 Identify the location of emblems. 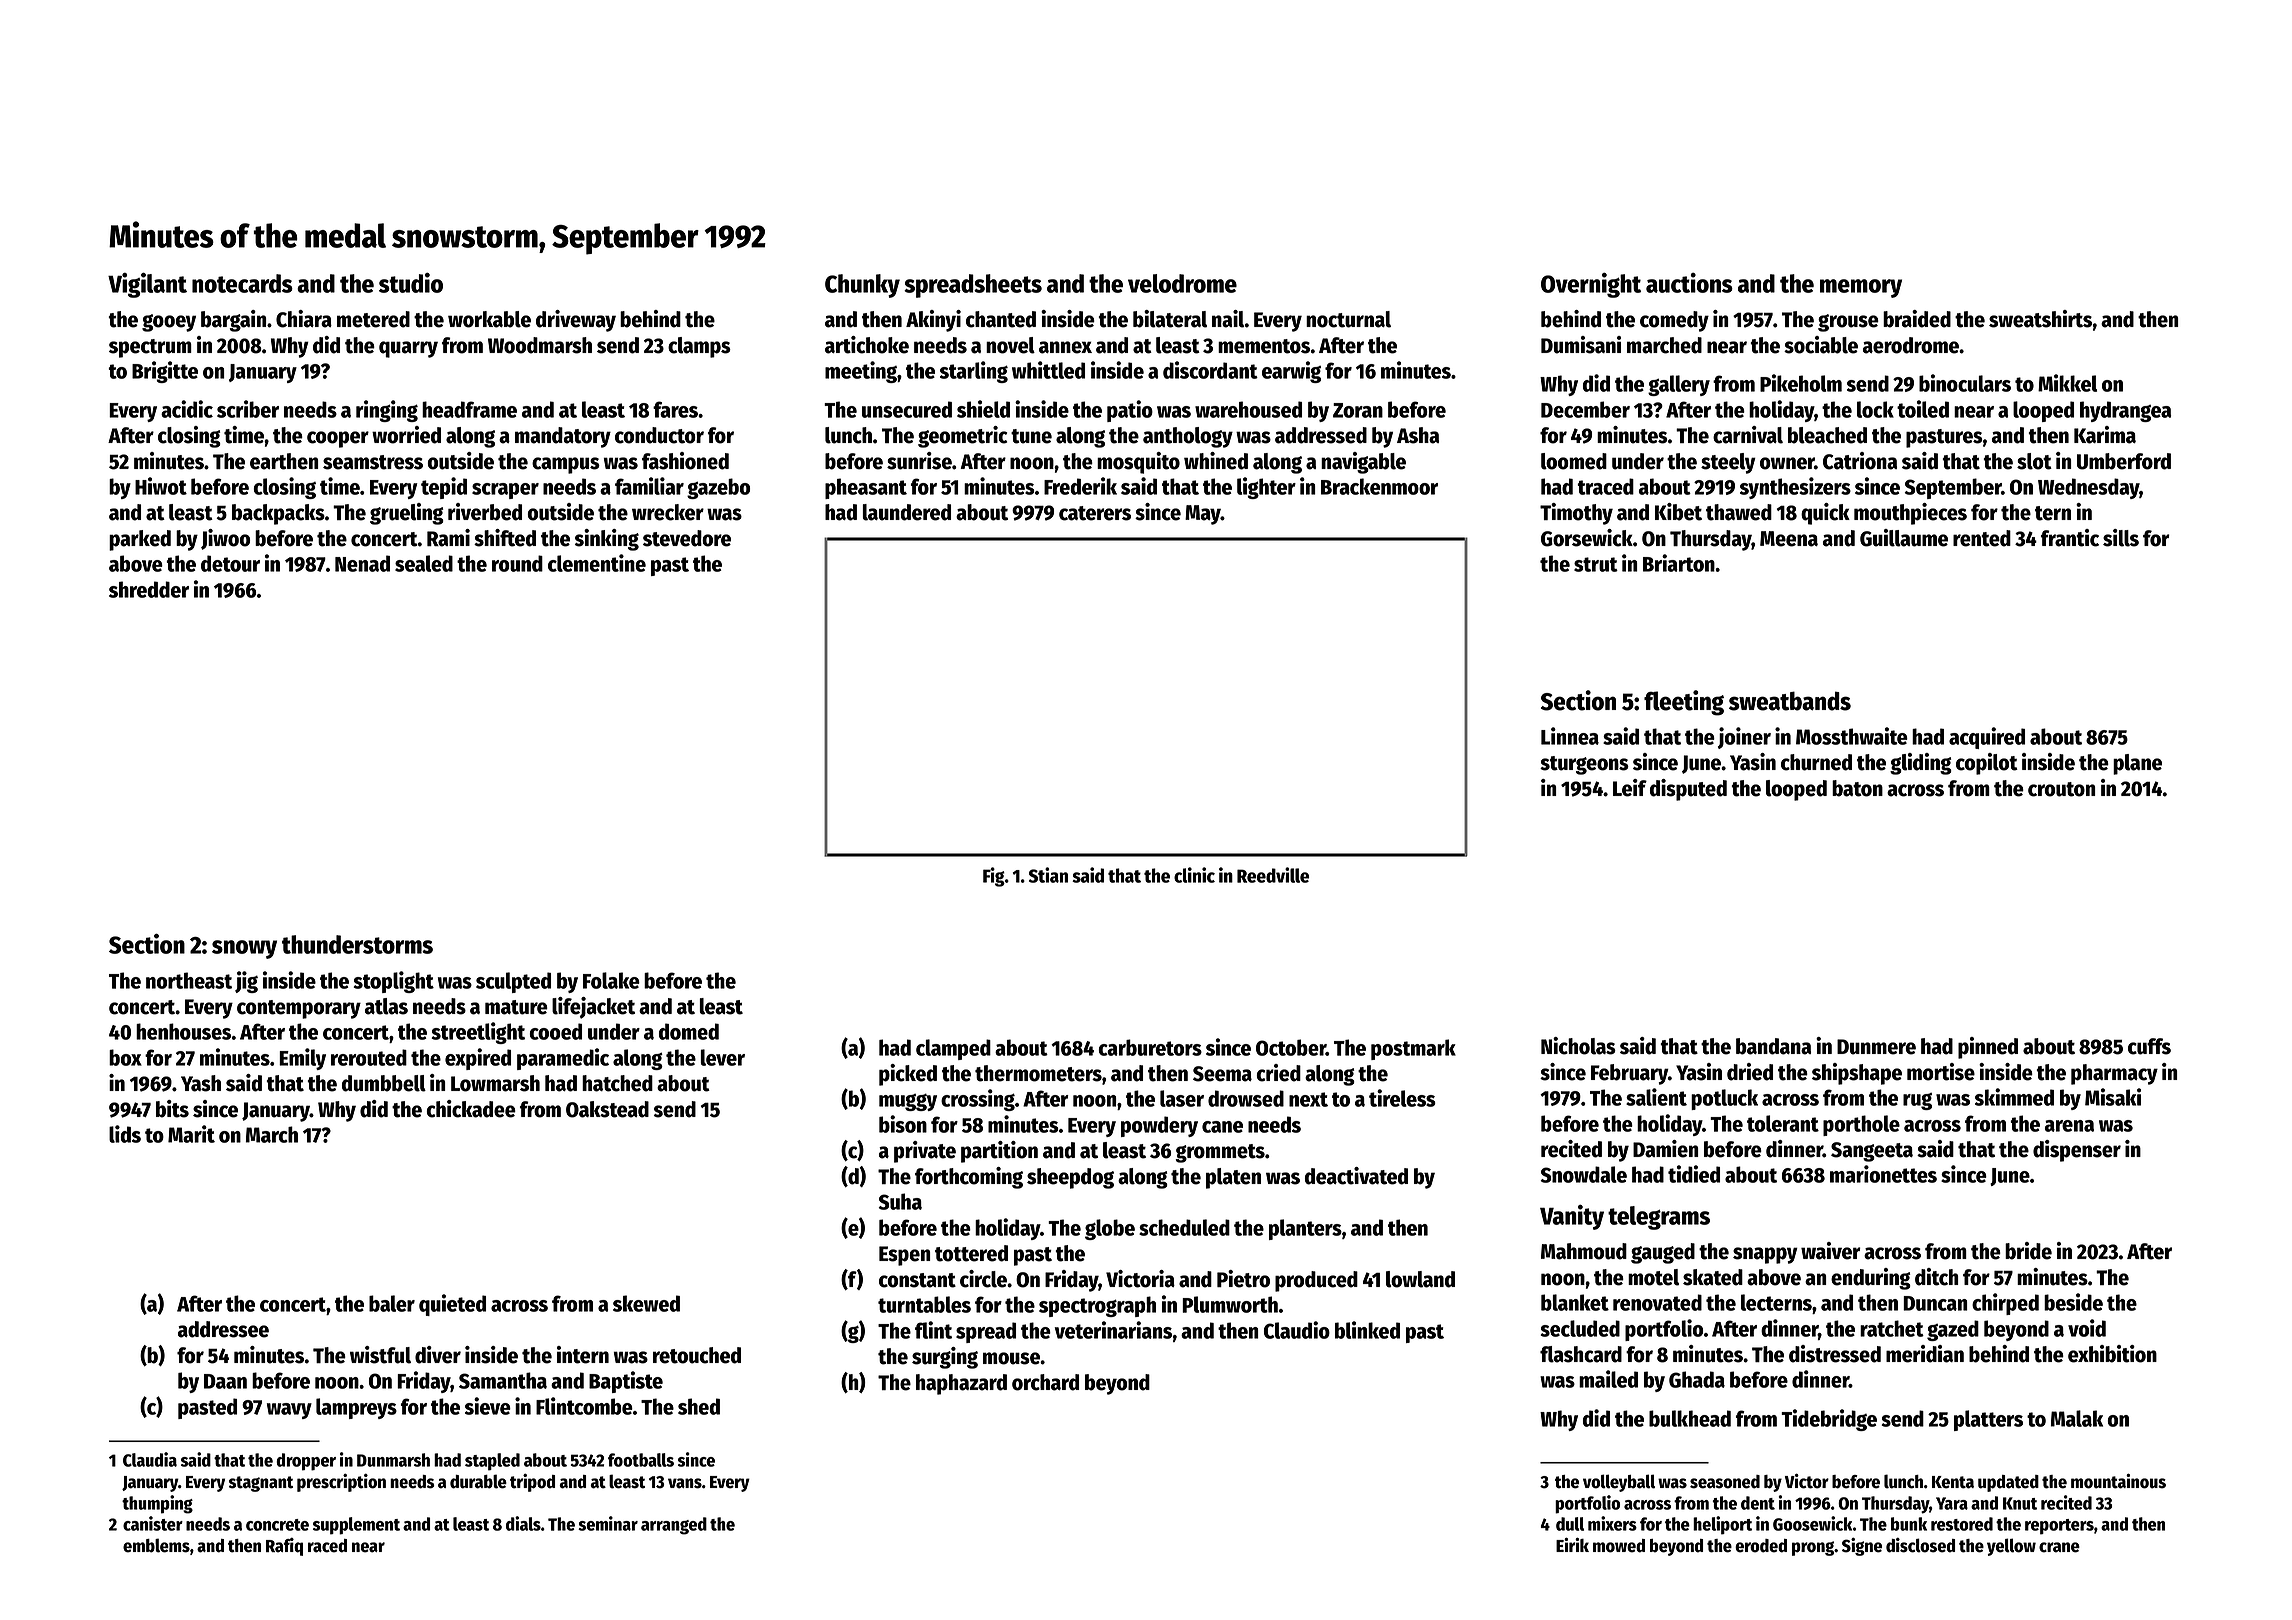
(156, 1545).
